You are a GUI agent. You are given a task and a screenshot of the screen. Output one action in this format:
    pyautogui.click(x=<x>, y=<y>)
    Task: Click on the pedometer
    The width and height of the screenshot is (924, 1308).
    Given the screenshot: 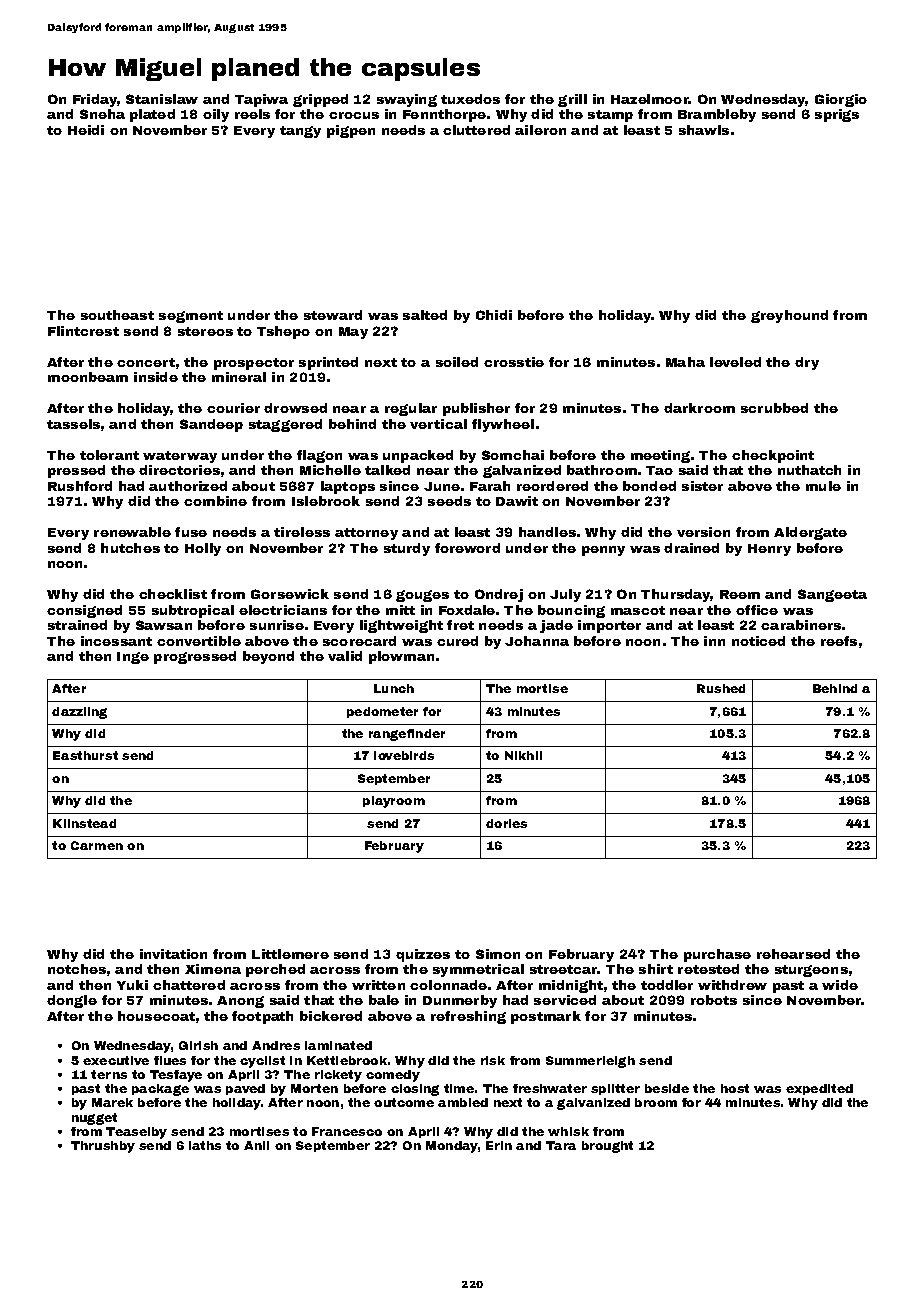 What is the action you would take?
    pyautogui.click(x=382, y=712)
